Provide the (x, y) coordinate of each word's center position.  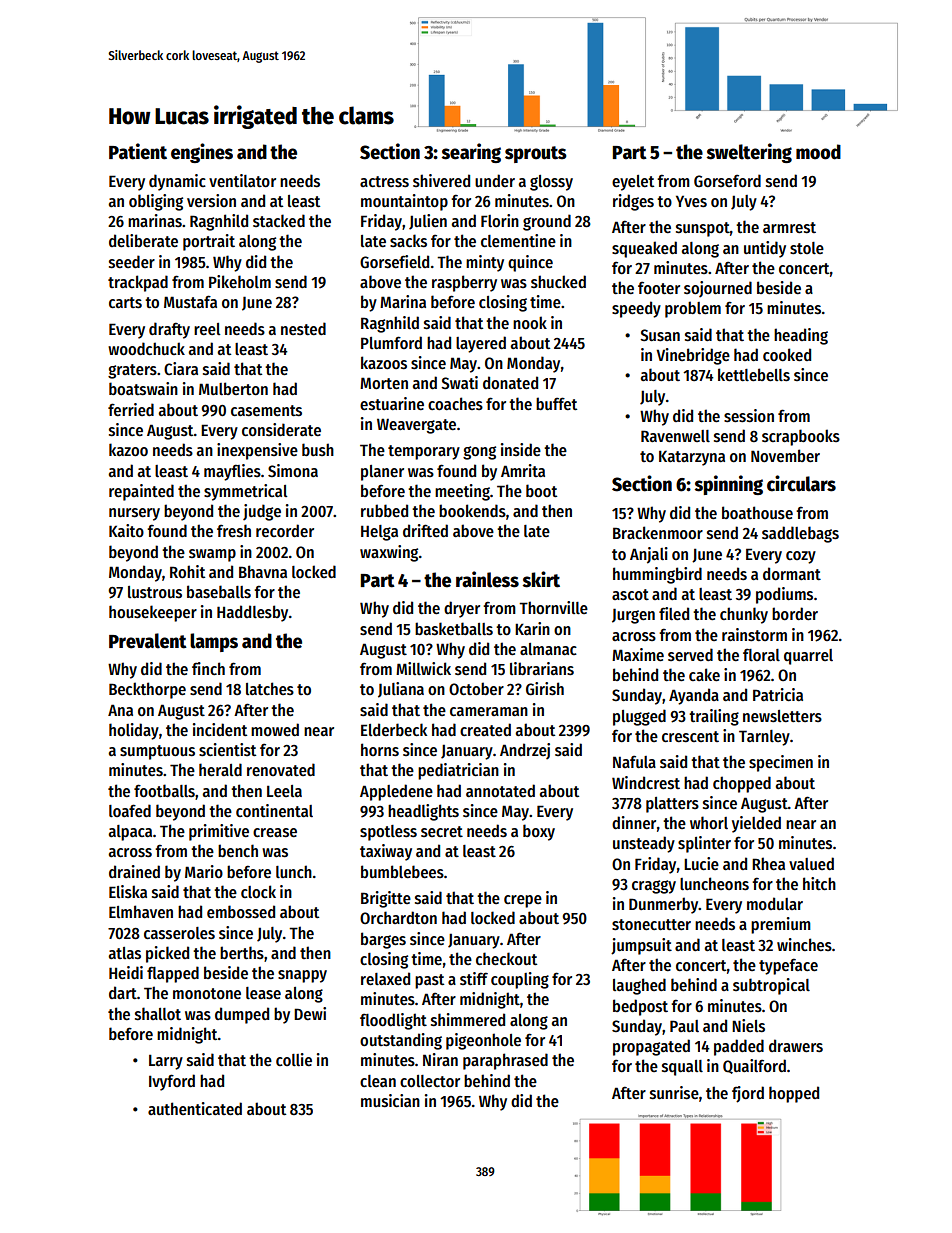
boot (541, 490)
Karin (532, 628)
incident (220, 729)
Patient (138, 151)
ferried (131, 409)
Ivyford (172, 1082)
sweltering (749, 153)
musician (390, 1101)
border (795, 613)
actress (384, 182)
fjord (748, 1094)
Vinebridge (693, 356)
